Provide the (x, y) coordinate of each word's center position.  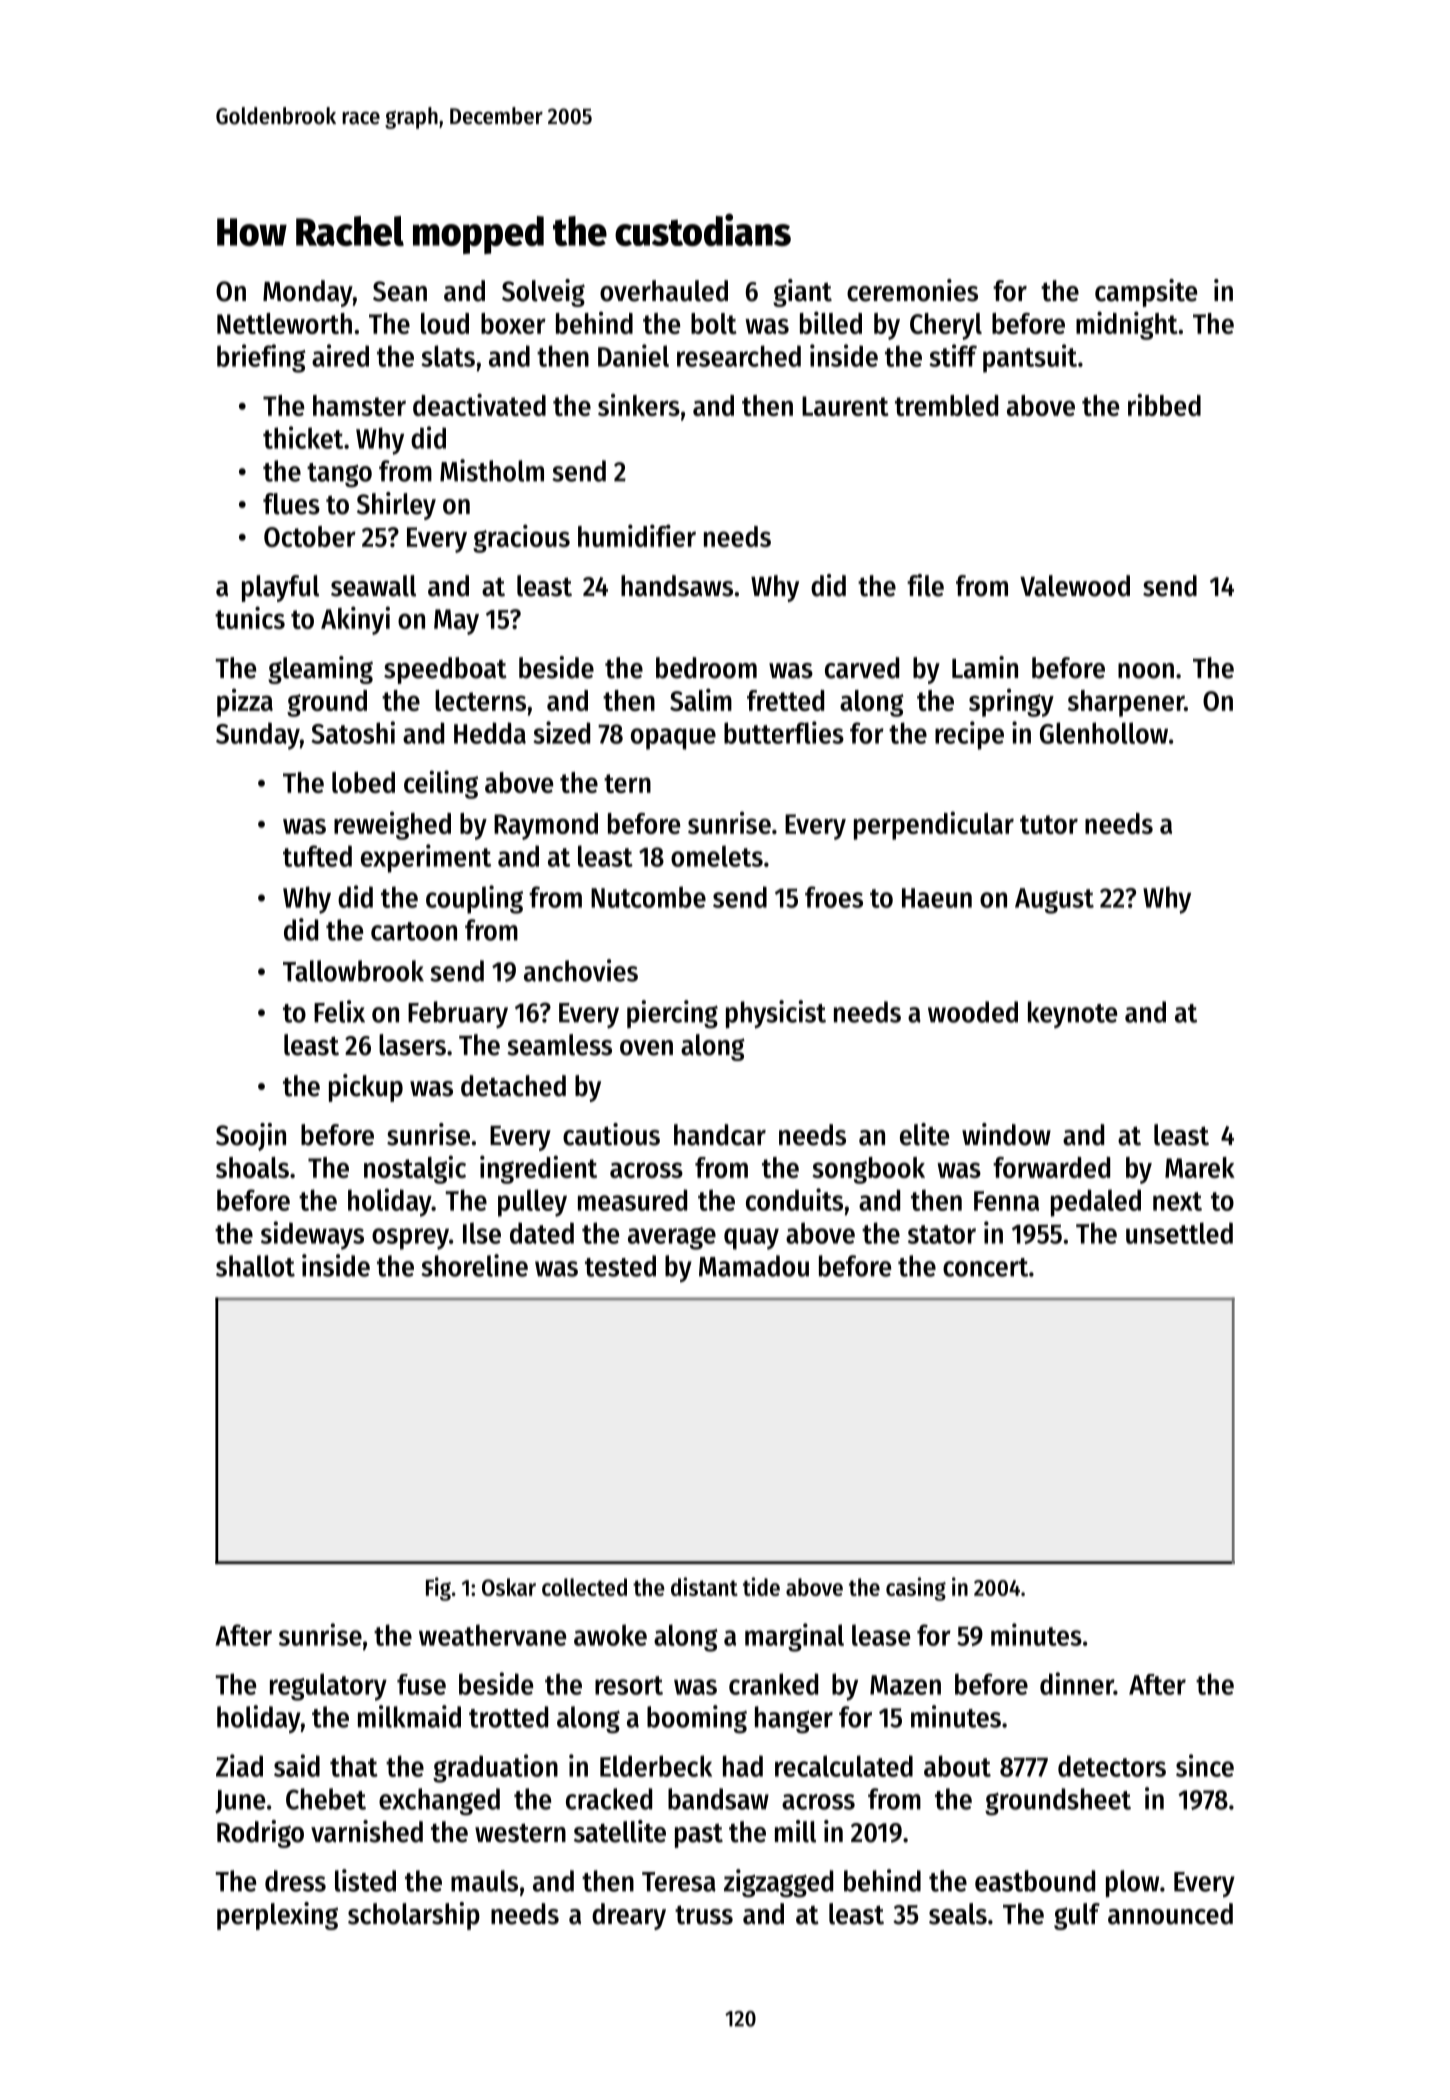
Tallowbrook (353, 971)
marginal (794, 1637)
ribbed (1164, 404)
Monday (308, 293)
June (240, 1802)
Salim (701, 699)
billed (831, 322)
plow (1132, 1883)
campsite (1146, 293)
